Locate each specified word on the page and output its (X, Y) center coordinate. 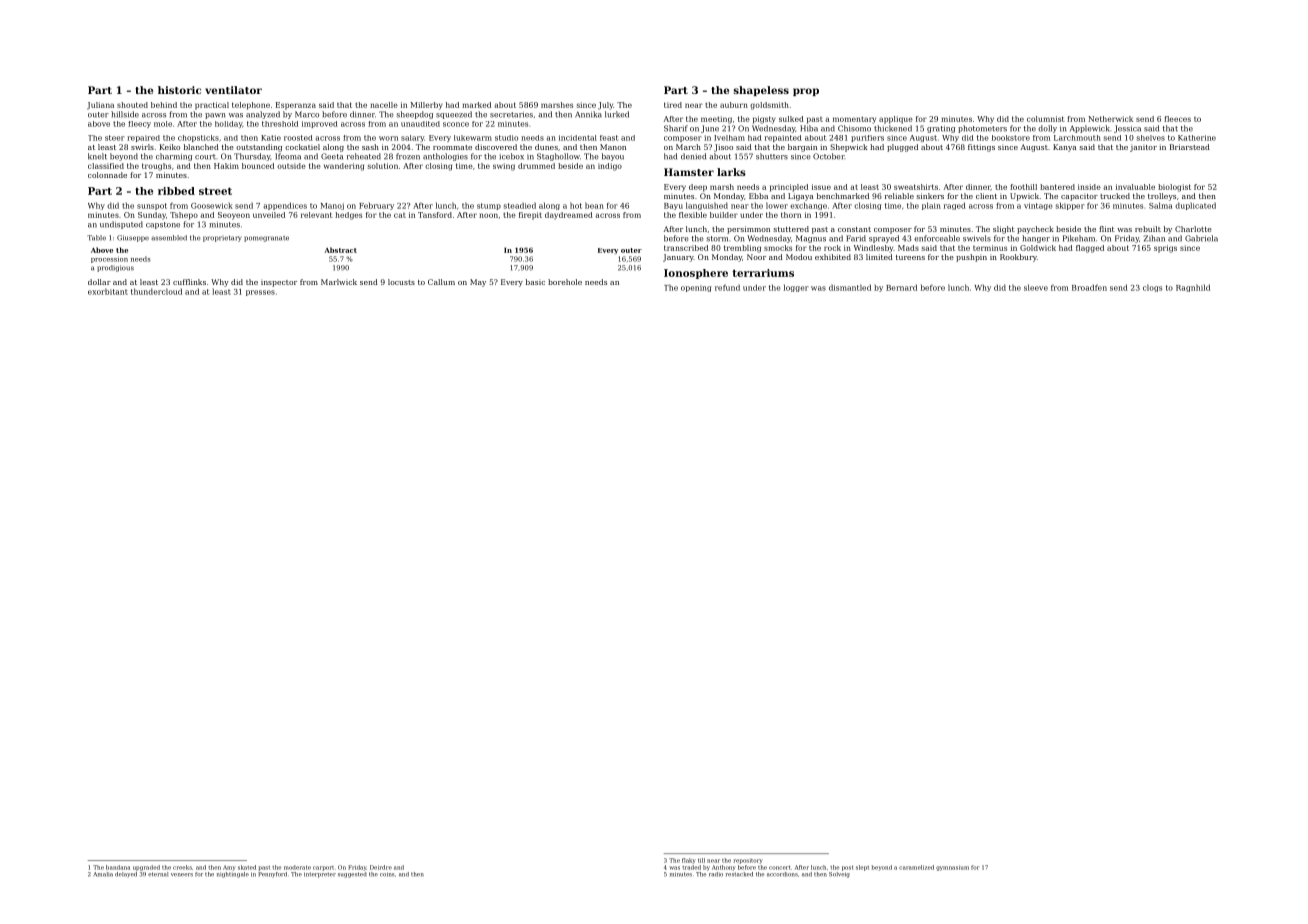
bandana (118, 867)
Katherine (1197, 138)
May (478, 283)
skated (247, 867)
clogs (1152, 288)
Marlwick (339, 282)
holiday (228, 124)
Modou (799, 257)
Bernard (901, 287)
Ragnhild (1193, 288)
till (701, 860)
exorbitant (108, 291)
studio (506, 138)
